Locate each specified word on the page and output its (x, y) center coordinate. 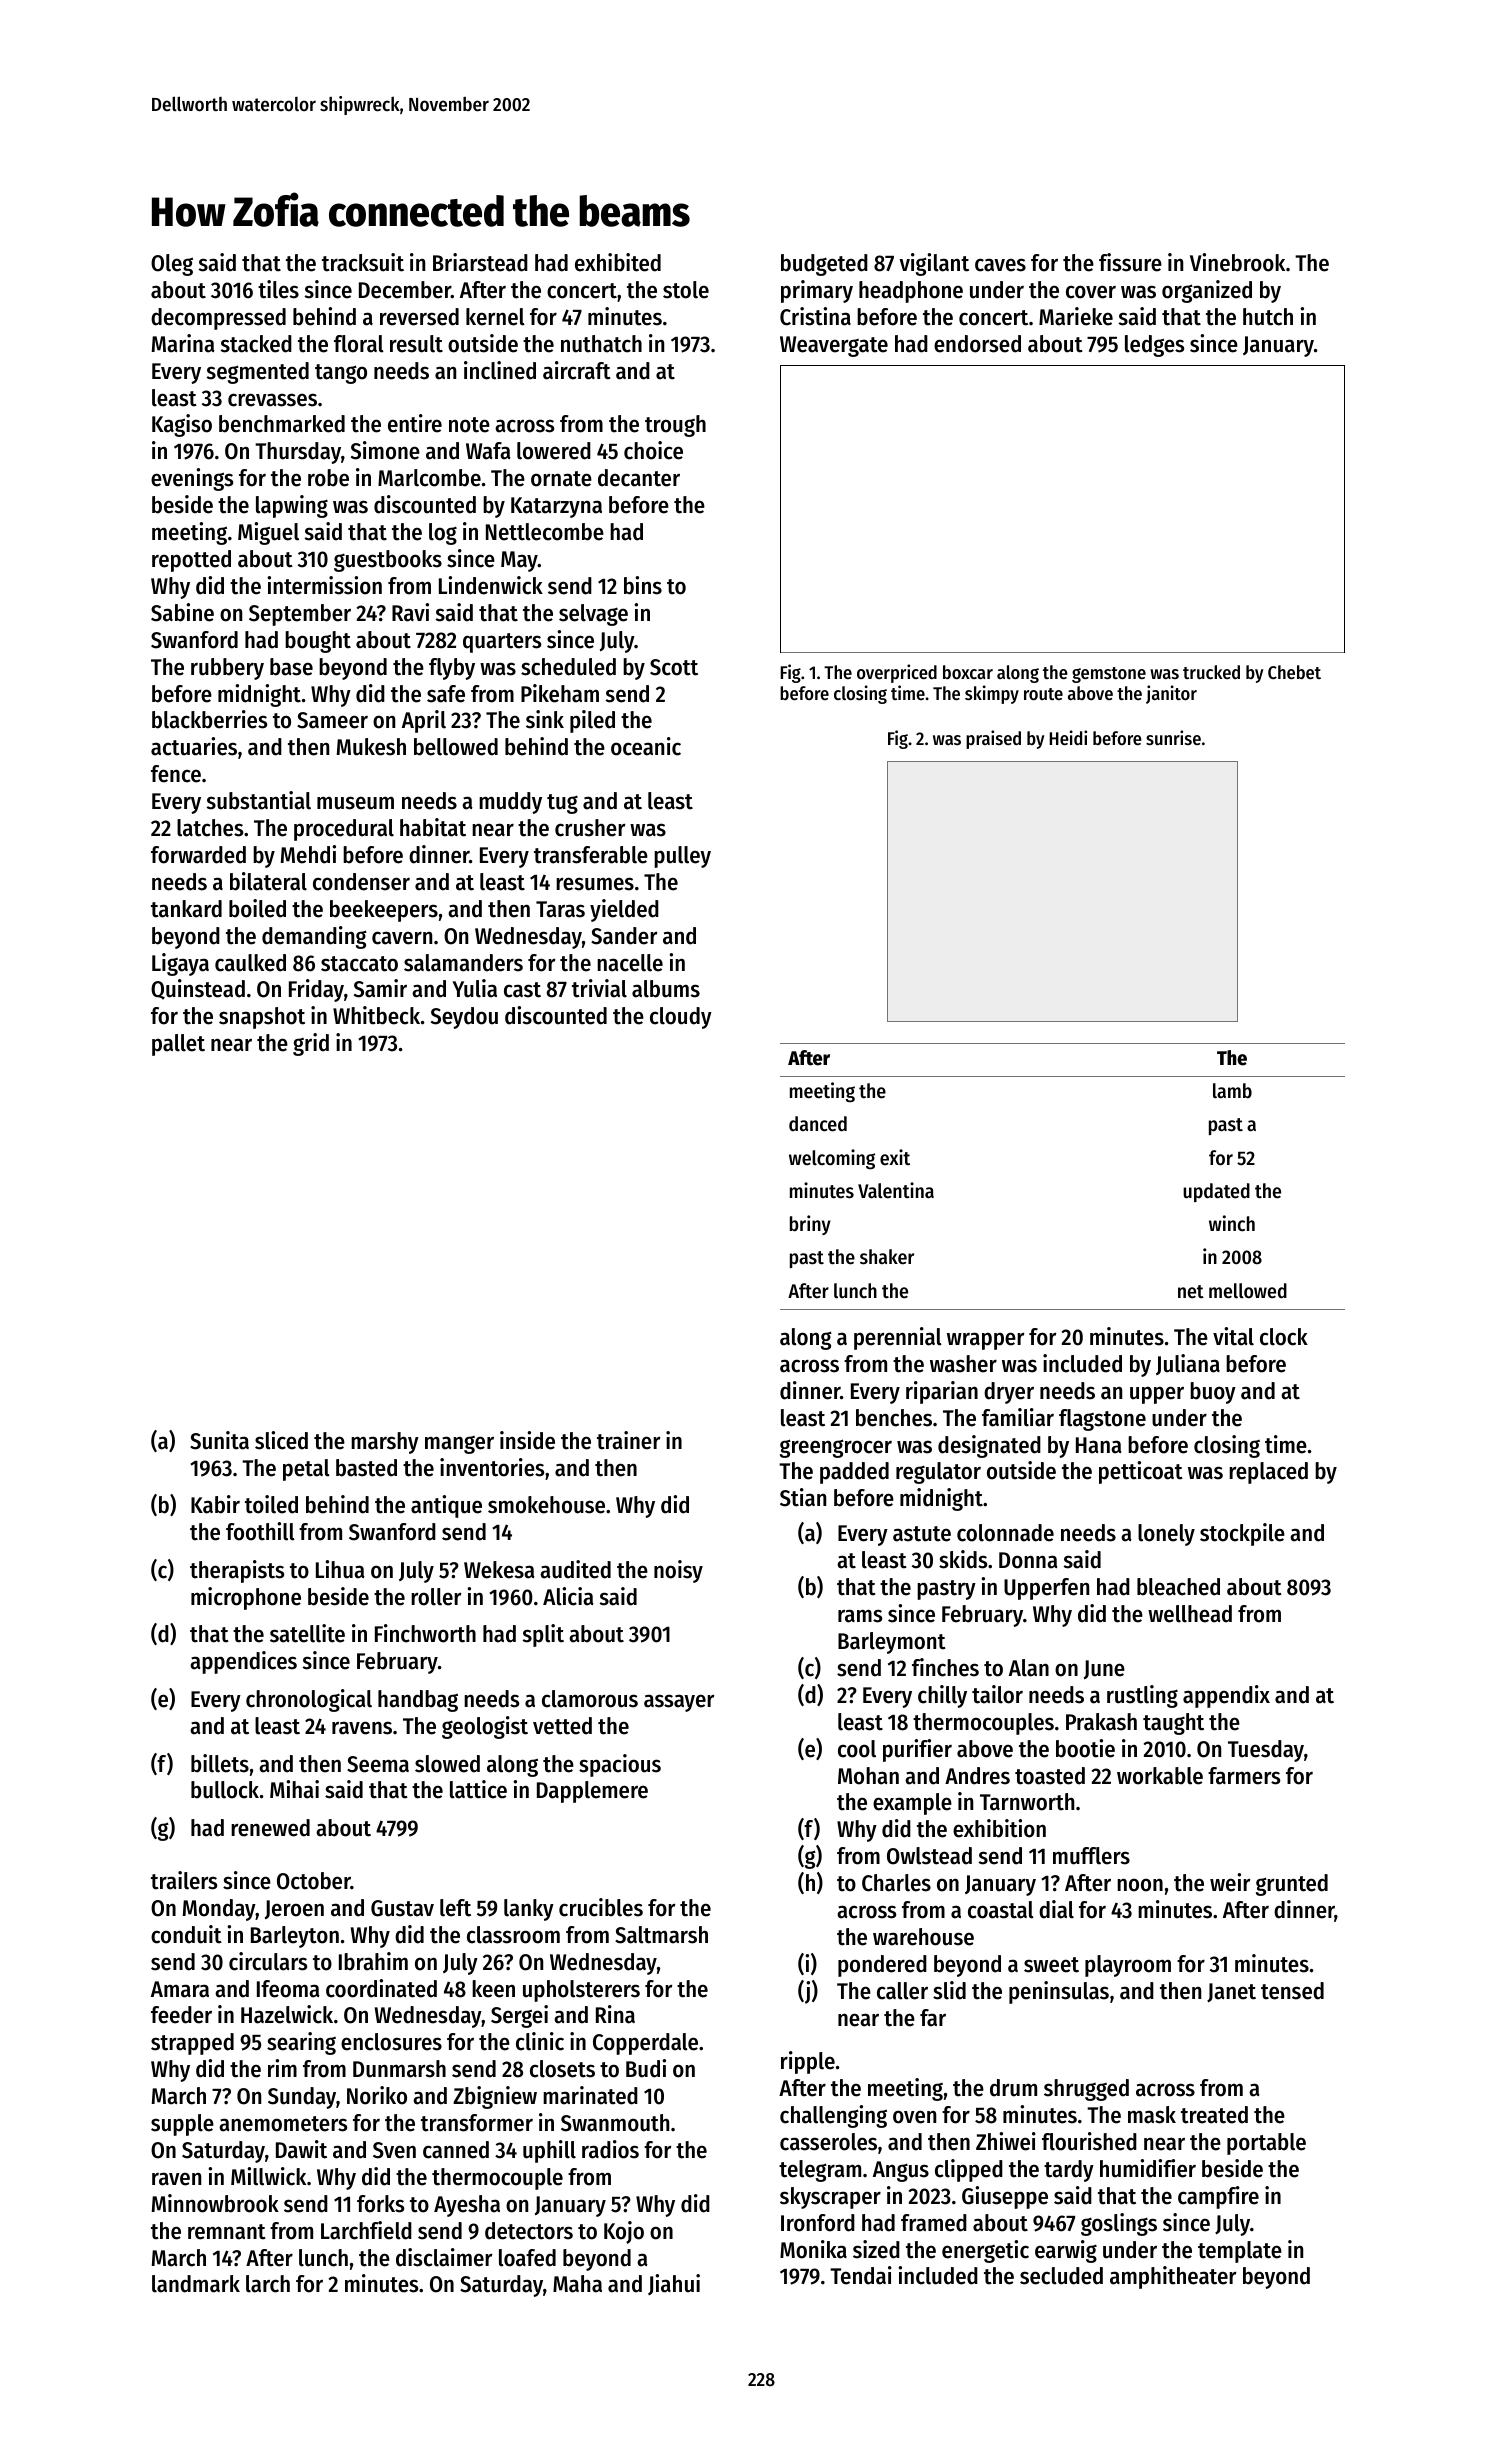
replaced (1268, 1473)
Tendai (861, 2275)
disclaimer (444, 2257)
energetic (985, 2251)
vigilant (934, 264)
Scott (674, 667)
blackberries (209, 719)
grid (311, 1044)
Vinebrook (1237, 262)
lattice (478, 1789)
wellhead (1190, 1614)
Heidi (1068, 737)
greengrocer (836, 1448)
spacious (620, 1765)
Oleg (172, 265)
